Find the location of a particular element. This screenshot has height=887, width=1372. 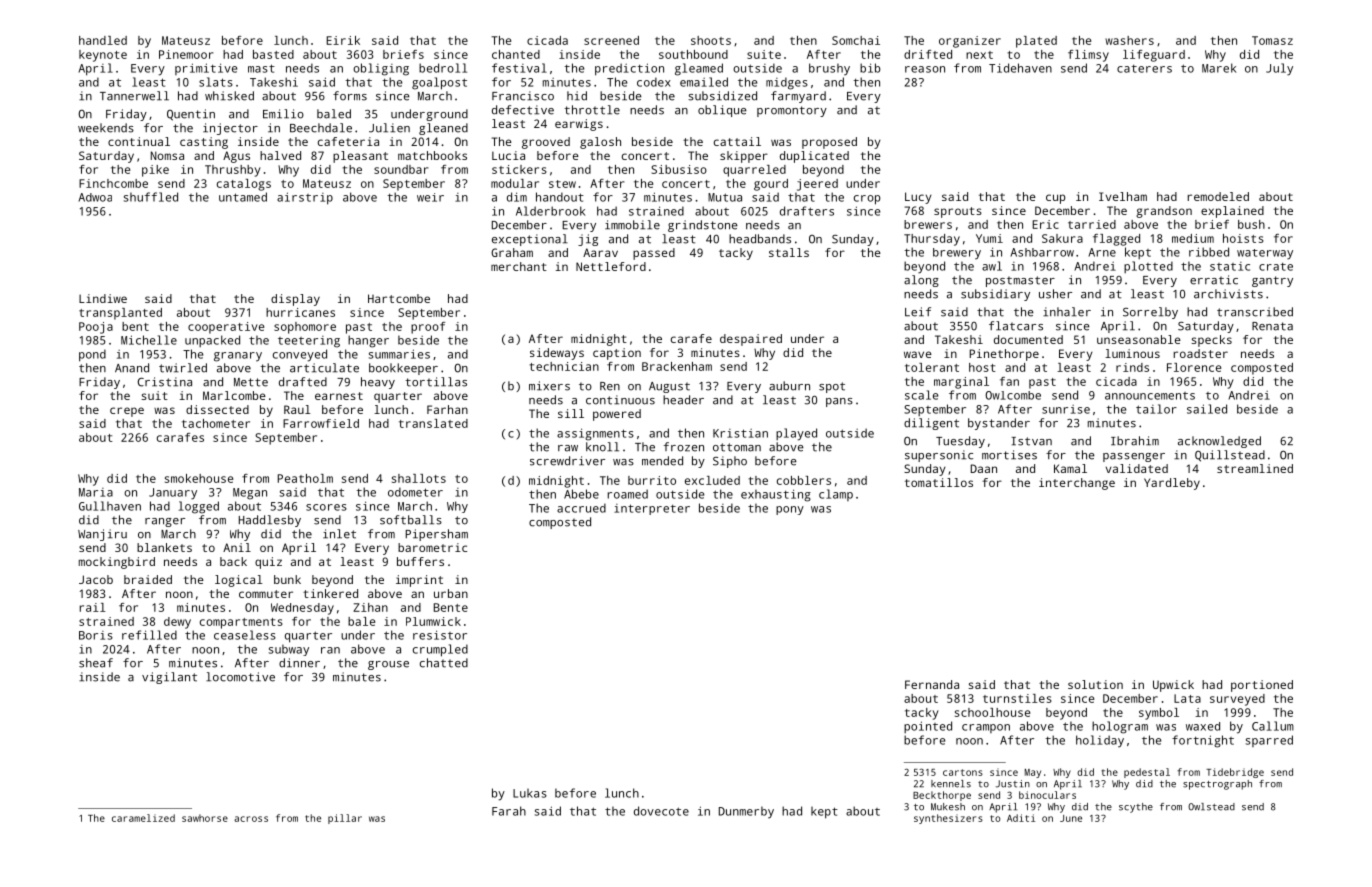

Yumi is located at coordinates (989, 238).
